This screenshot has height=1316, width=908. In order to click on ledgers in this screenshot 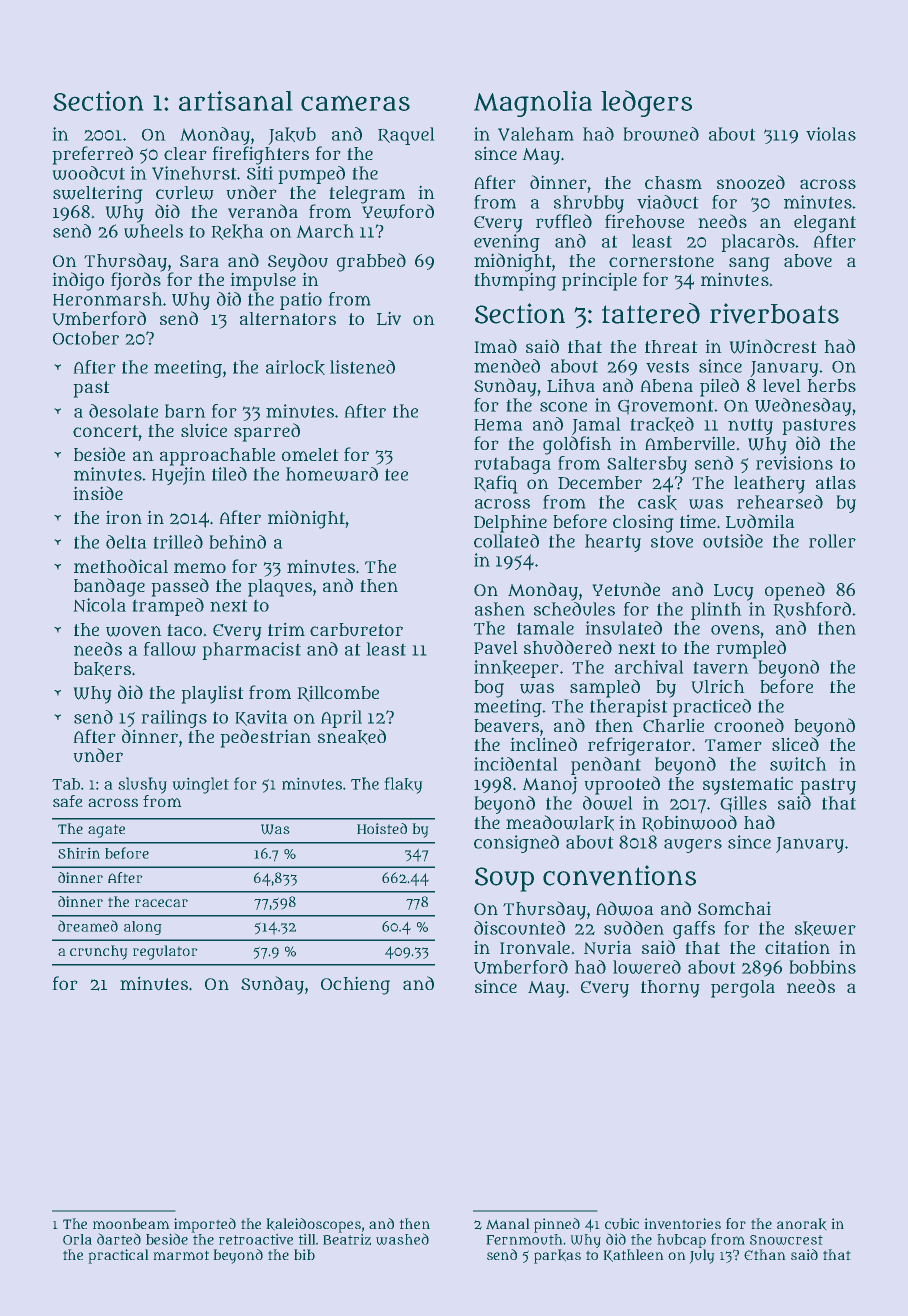, I will do `click(646, 103)`.
